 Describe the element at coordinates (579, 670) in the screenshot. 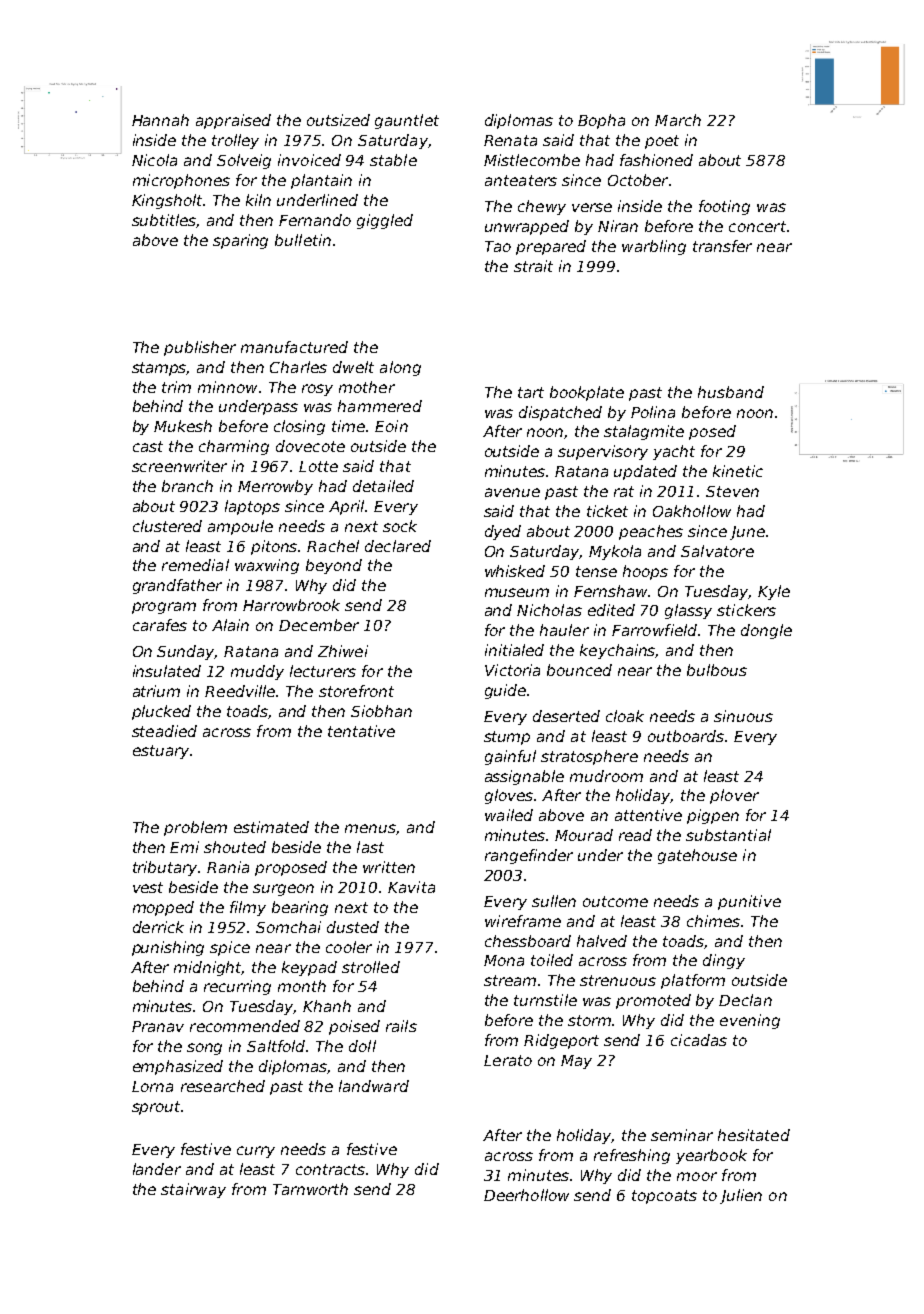

I see `bounced` at that location.
